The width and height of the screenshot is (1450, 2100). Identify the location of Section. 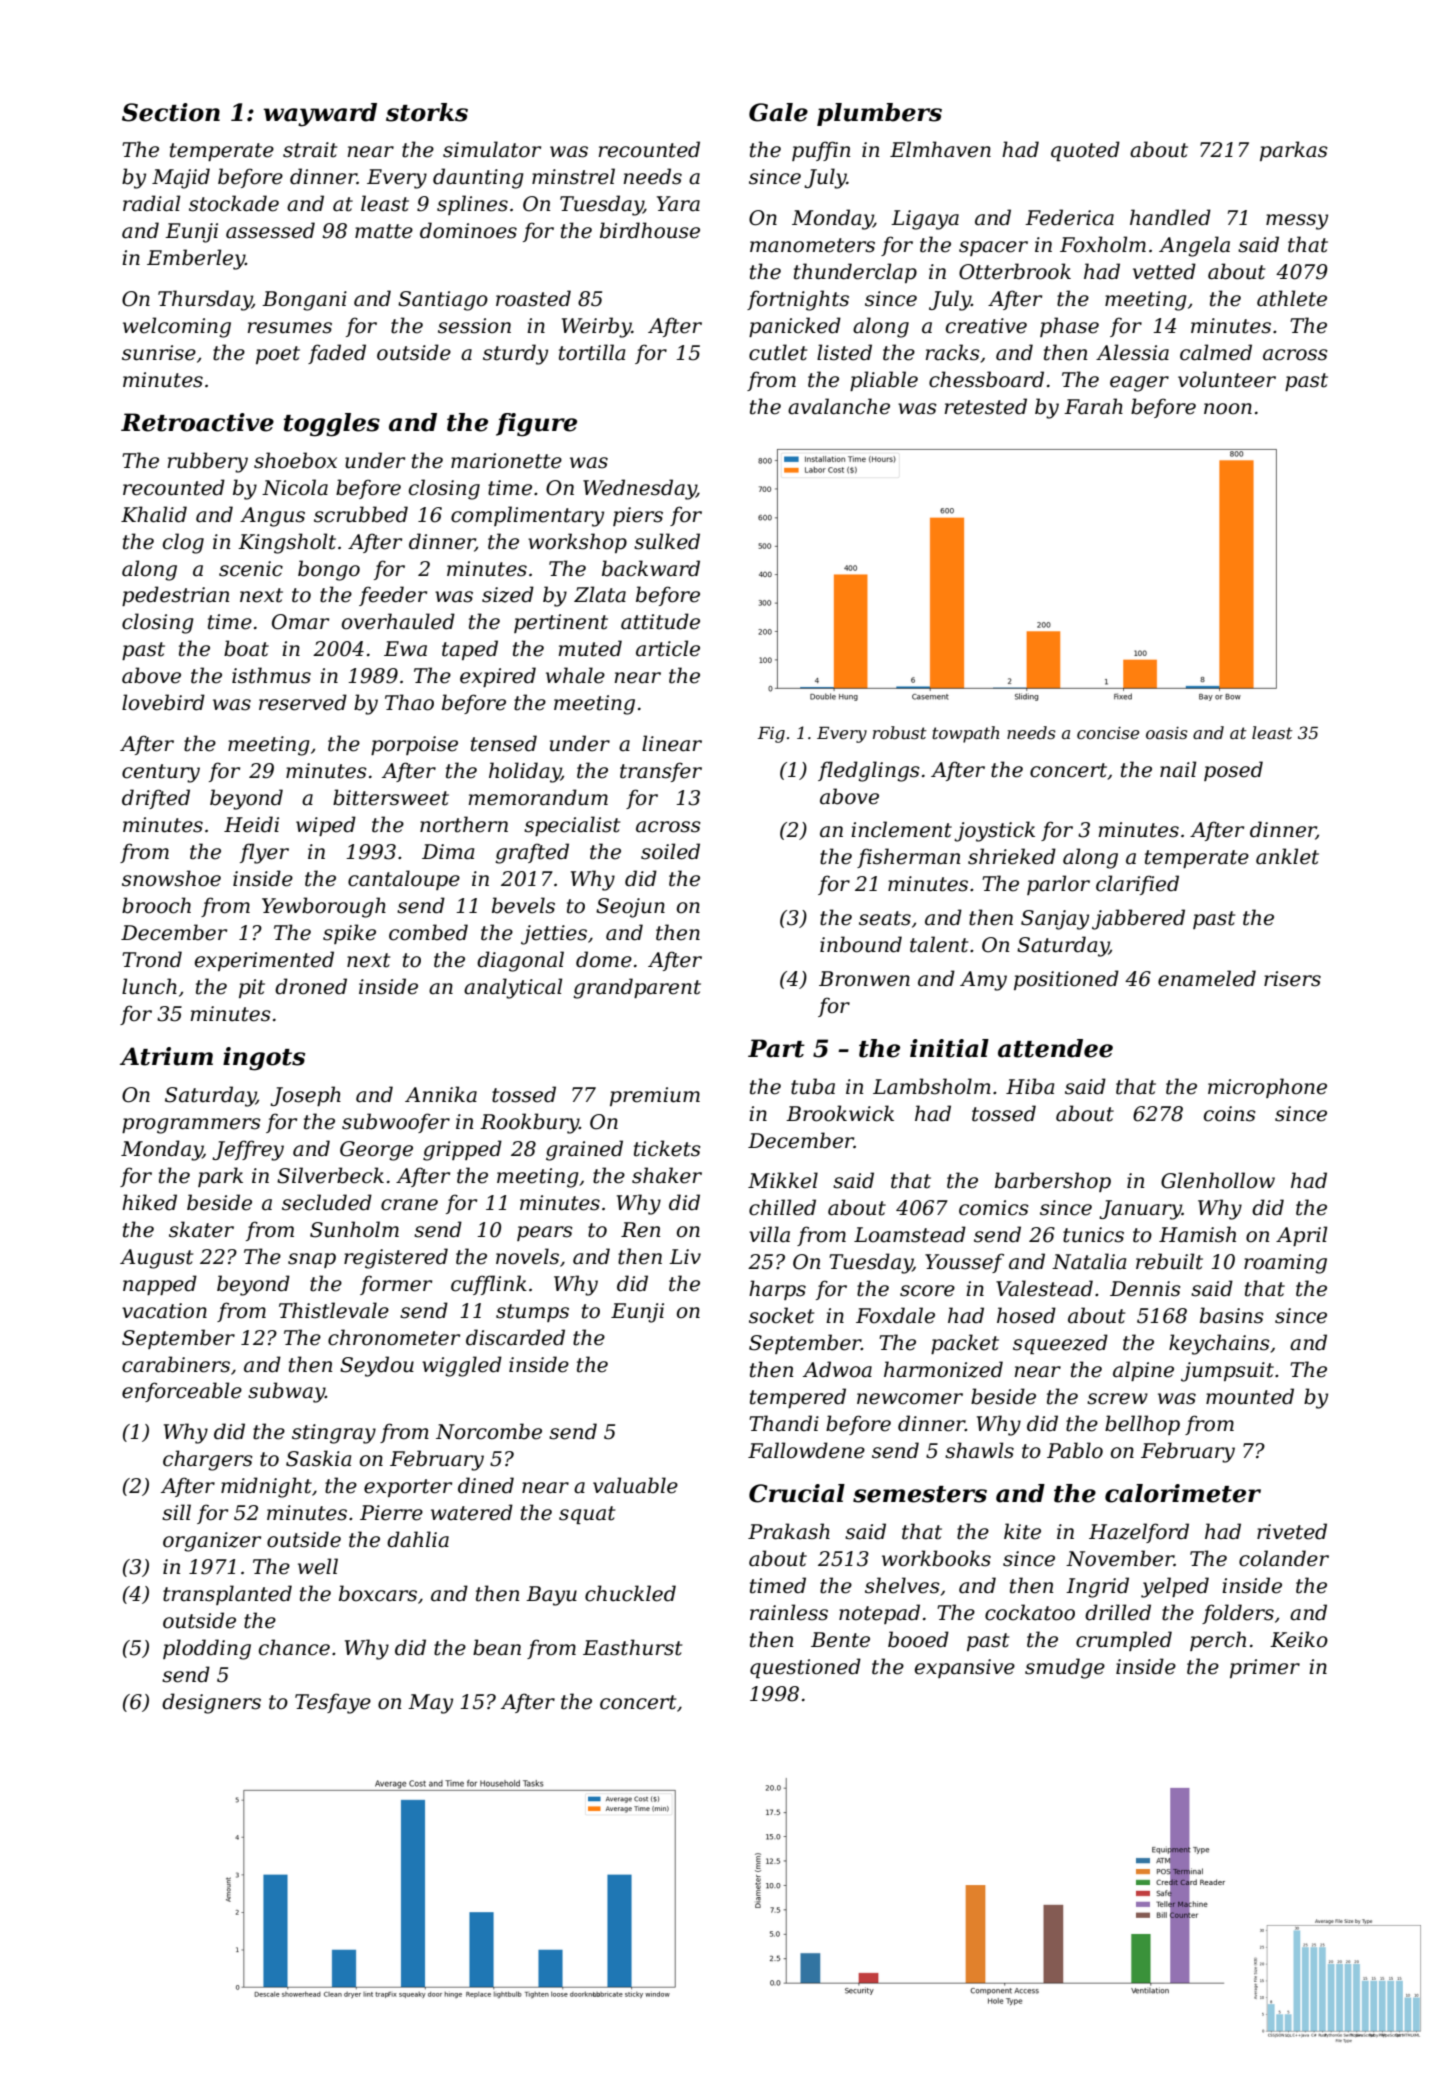
(171, 112).
